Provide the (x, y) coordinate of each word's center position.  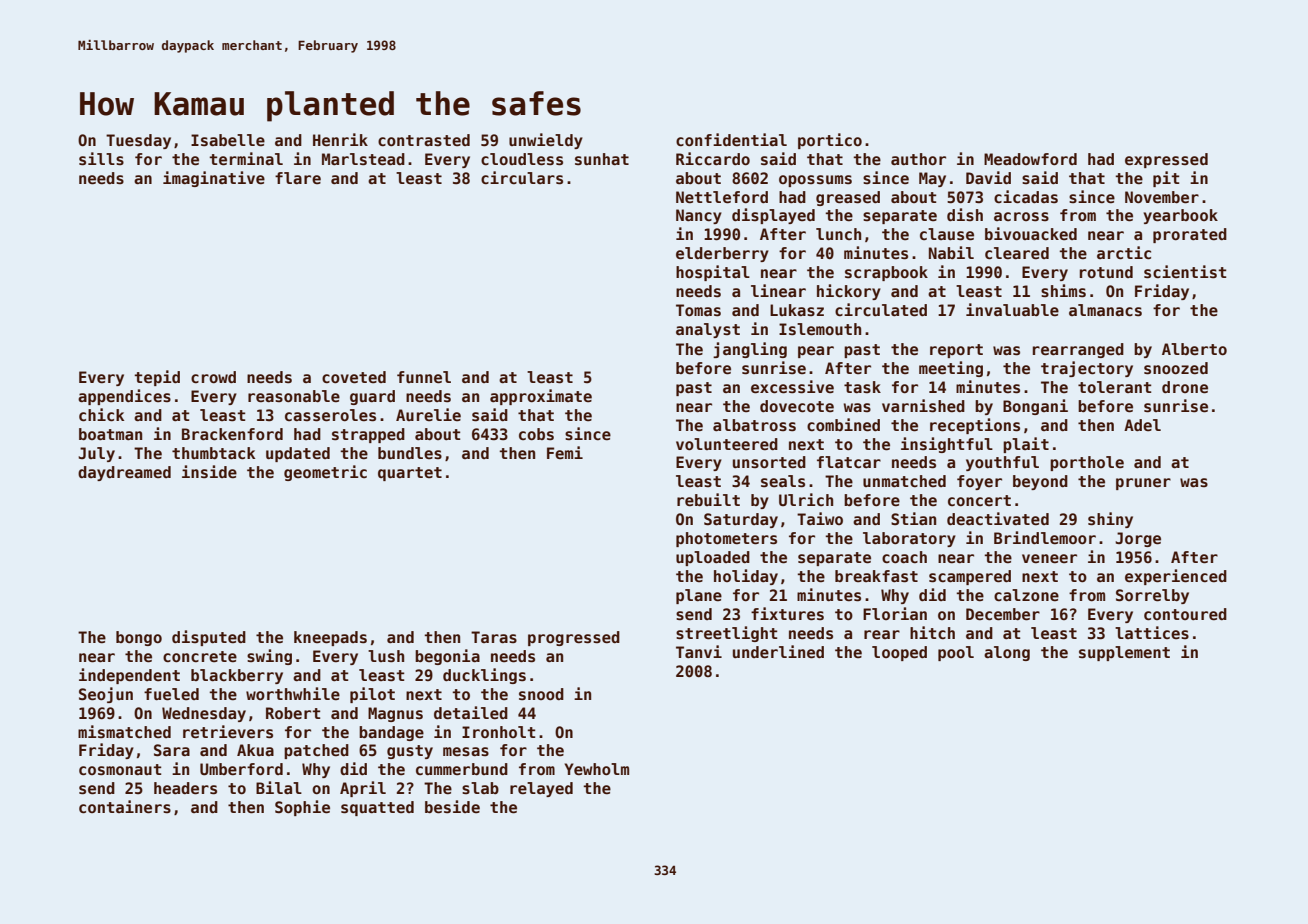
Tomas (698, 310)
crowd (213, 377)
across (1021, 217)
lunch (838, 234)
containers (125, 807)
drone (1185, 387)
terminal (246, 159)
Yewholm (596, 769)
